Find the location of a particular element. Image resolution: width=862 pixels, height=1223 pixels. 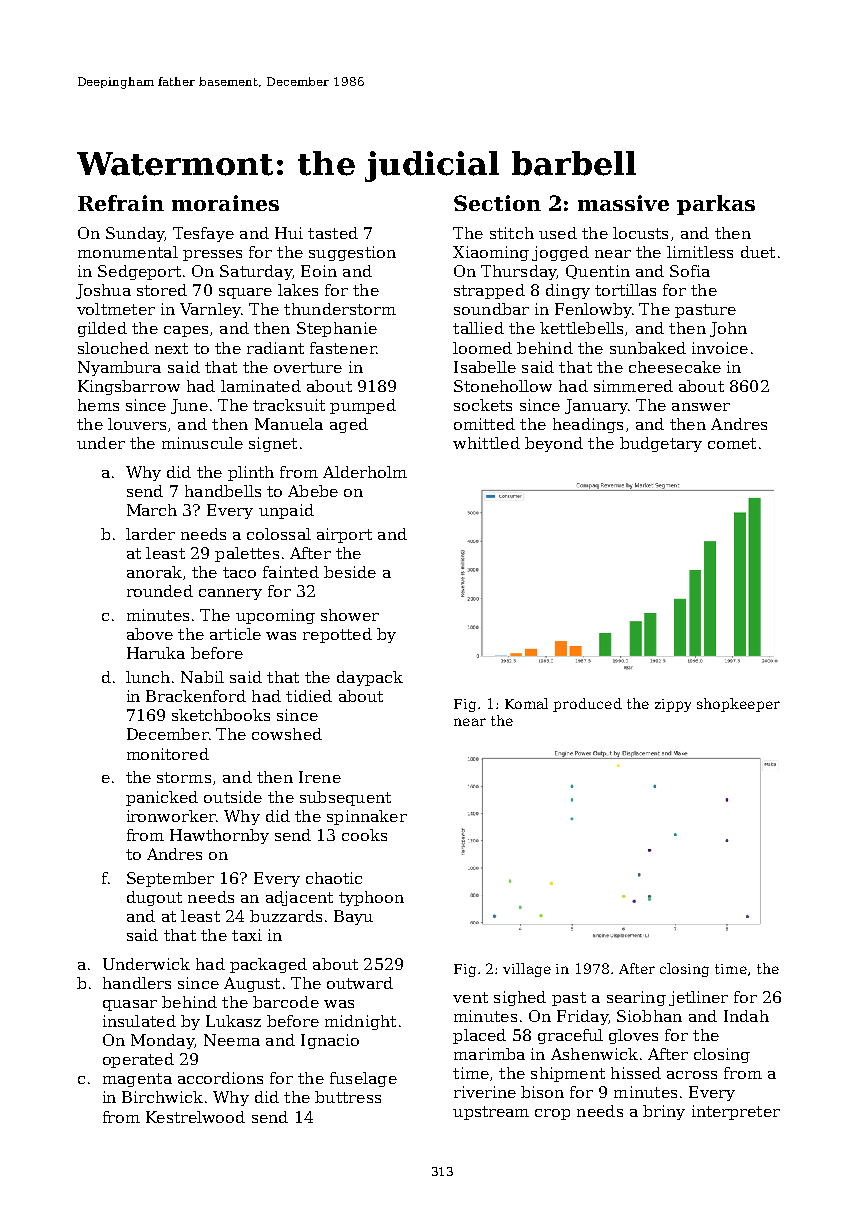

upstream is located at coordinates (491, 1113).
